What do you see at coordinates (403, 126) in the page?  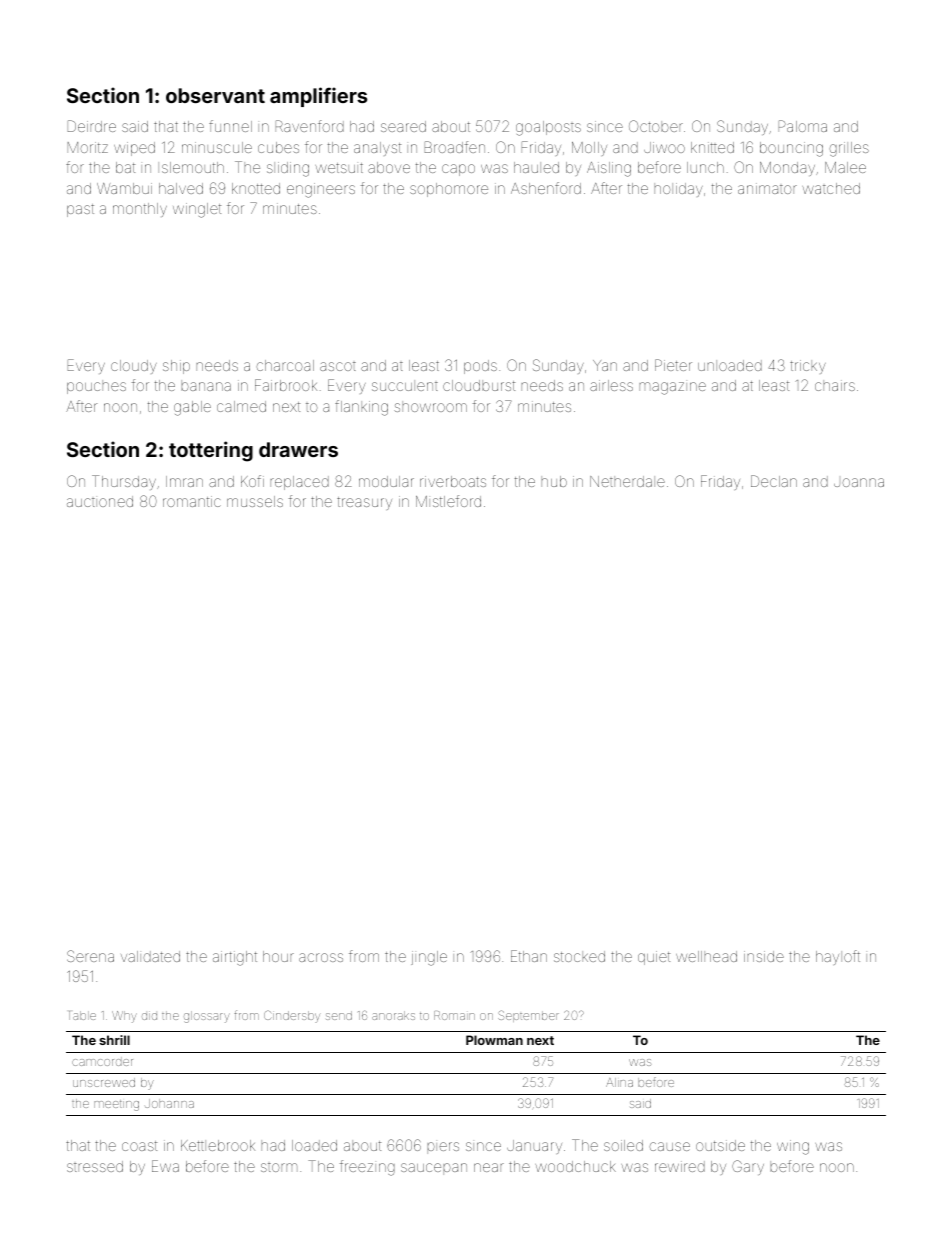 I see `seared` at bounding box center [403, 126].
